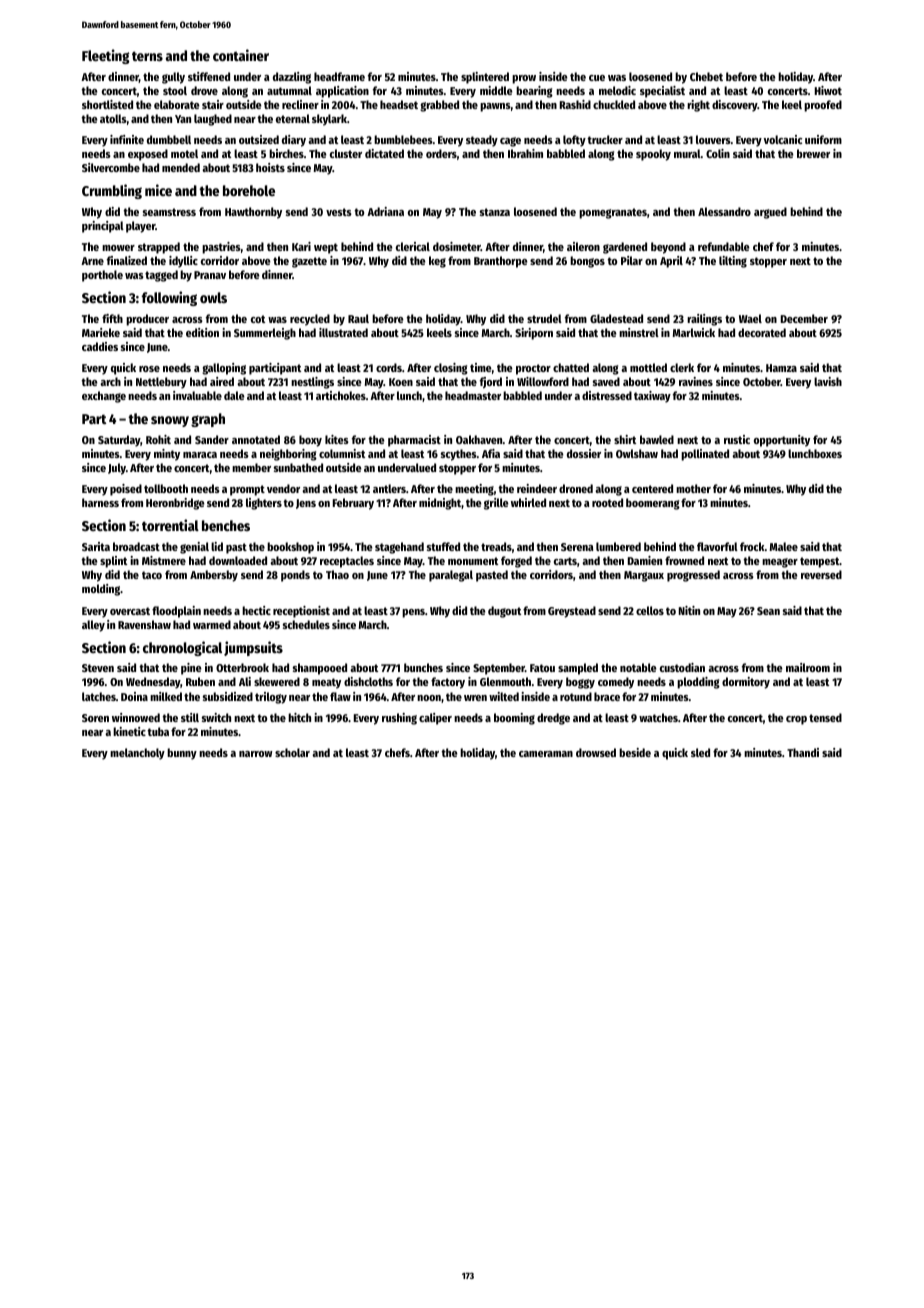 The height and width of the screenshot is (1308, 924). I want to click on Branthorpe, so click(501, 262).
